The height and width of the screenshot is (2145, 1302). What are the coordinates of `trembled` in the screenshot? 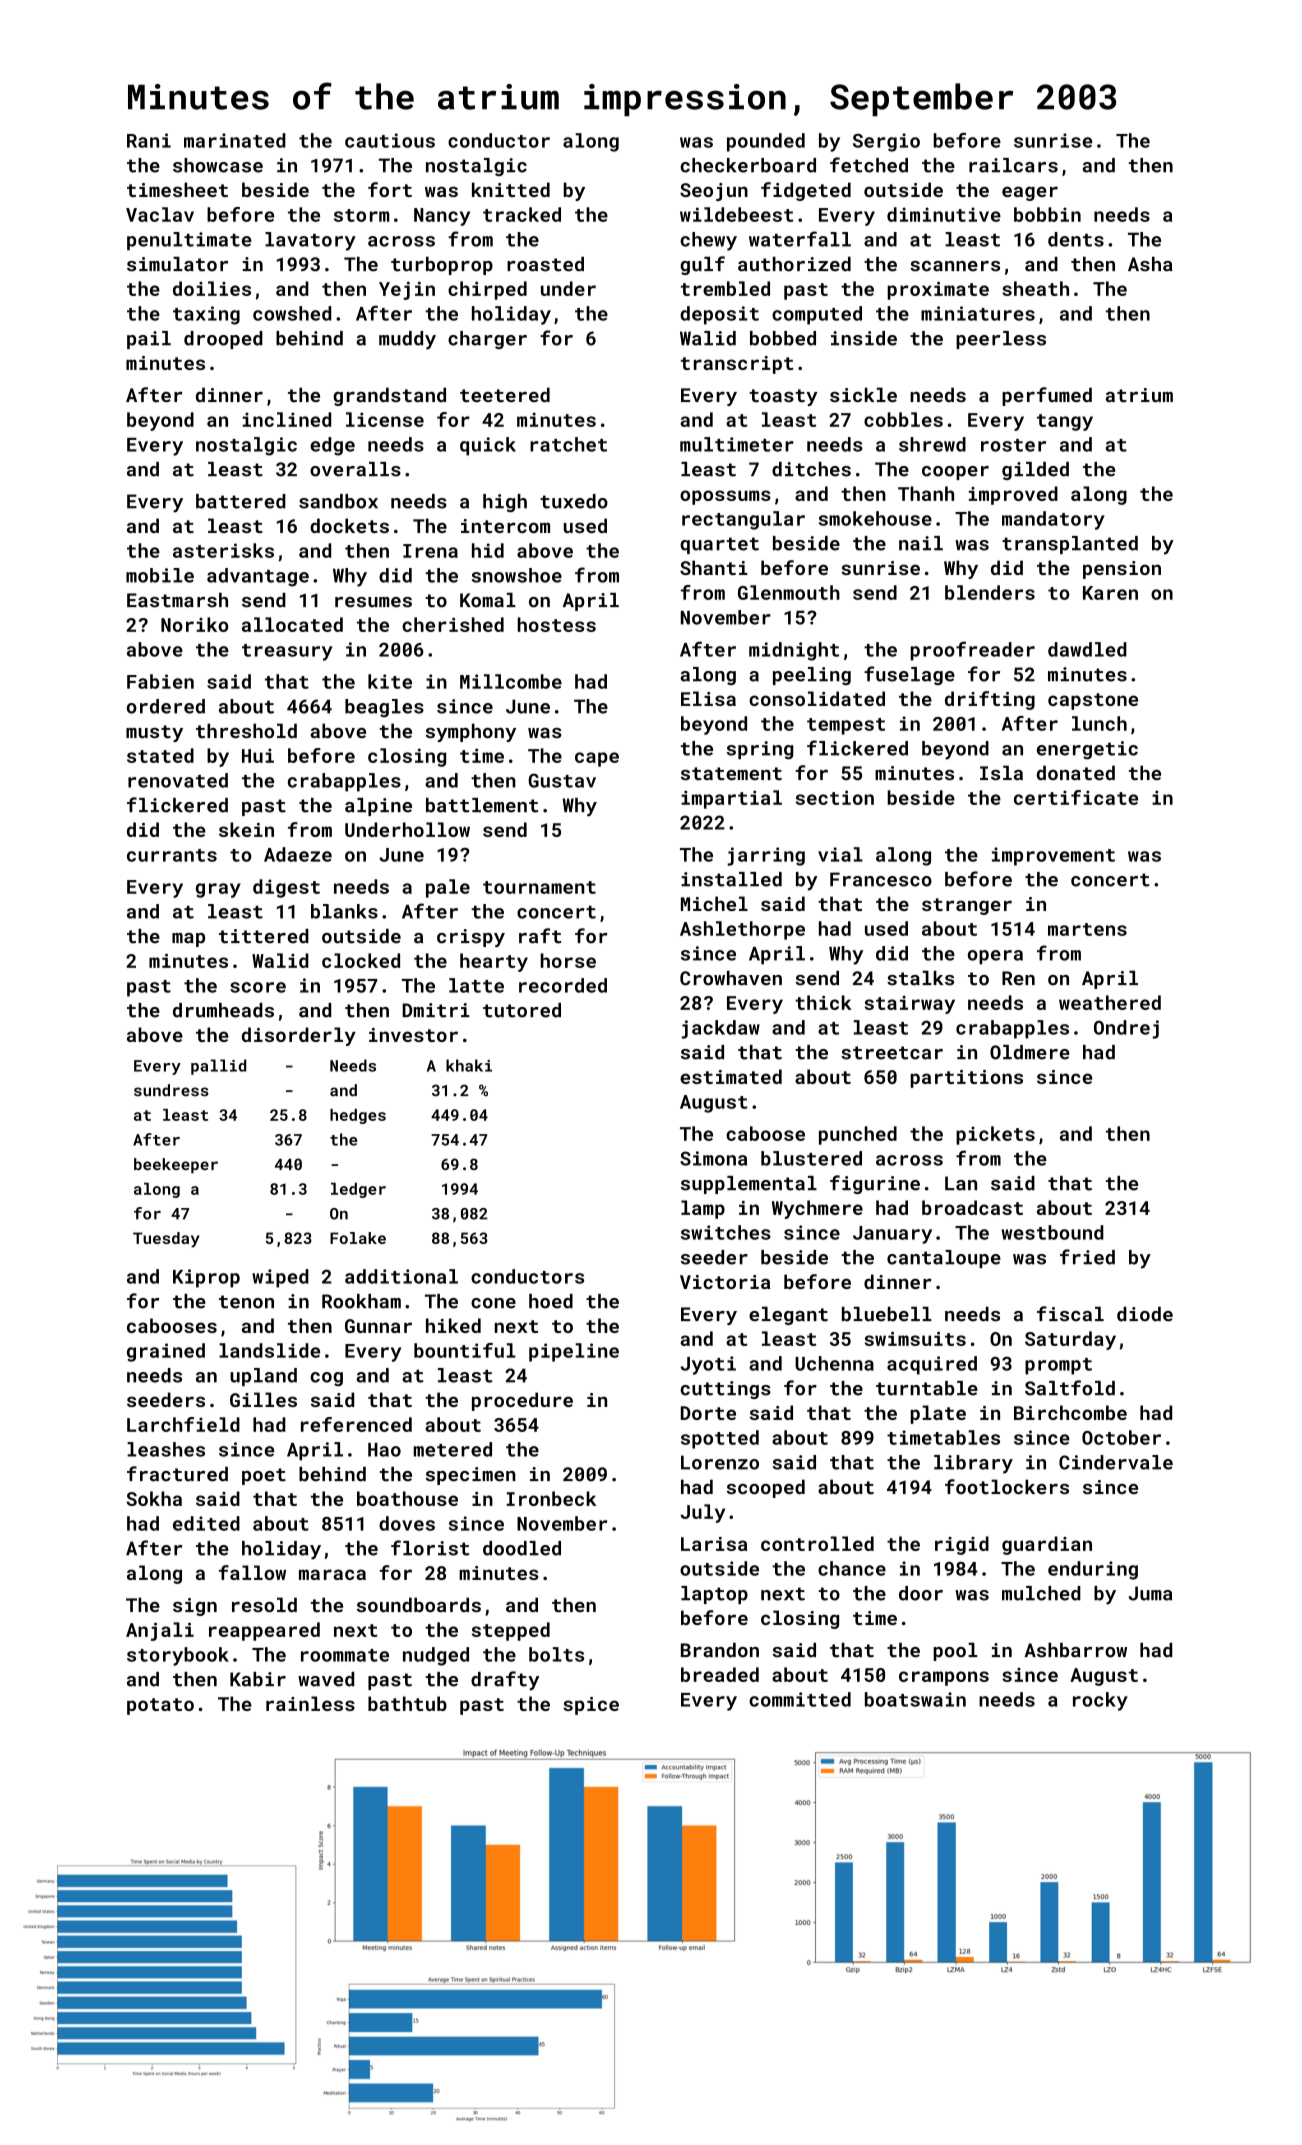 It's located at (725, 288).
